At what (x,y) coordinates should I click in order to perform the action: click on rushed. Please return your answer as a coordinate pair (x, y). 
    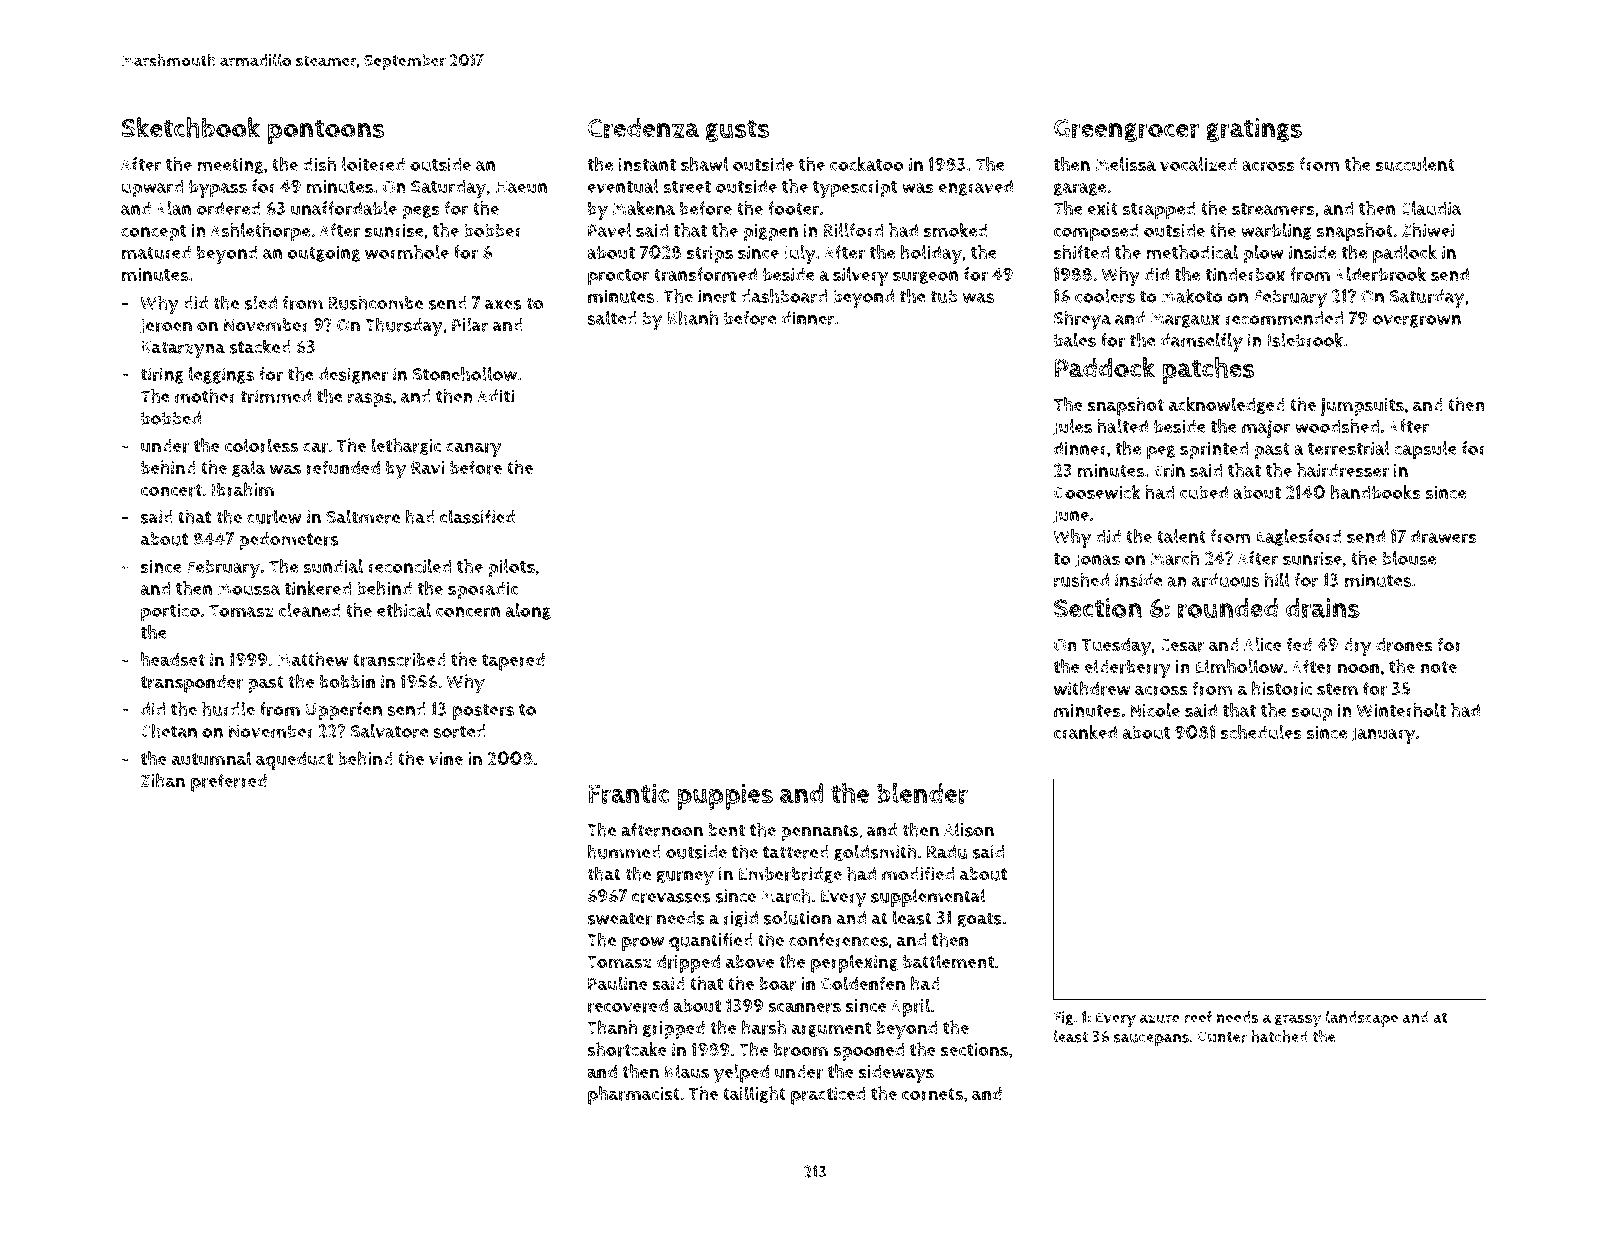
    Looking at the image, I should click on (1081, 580).
